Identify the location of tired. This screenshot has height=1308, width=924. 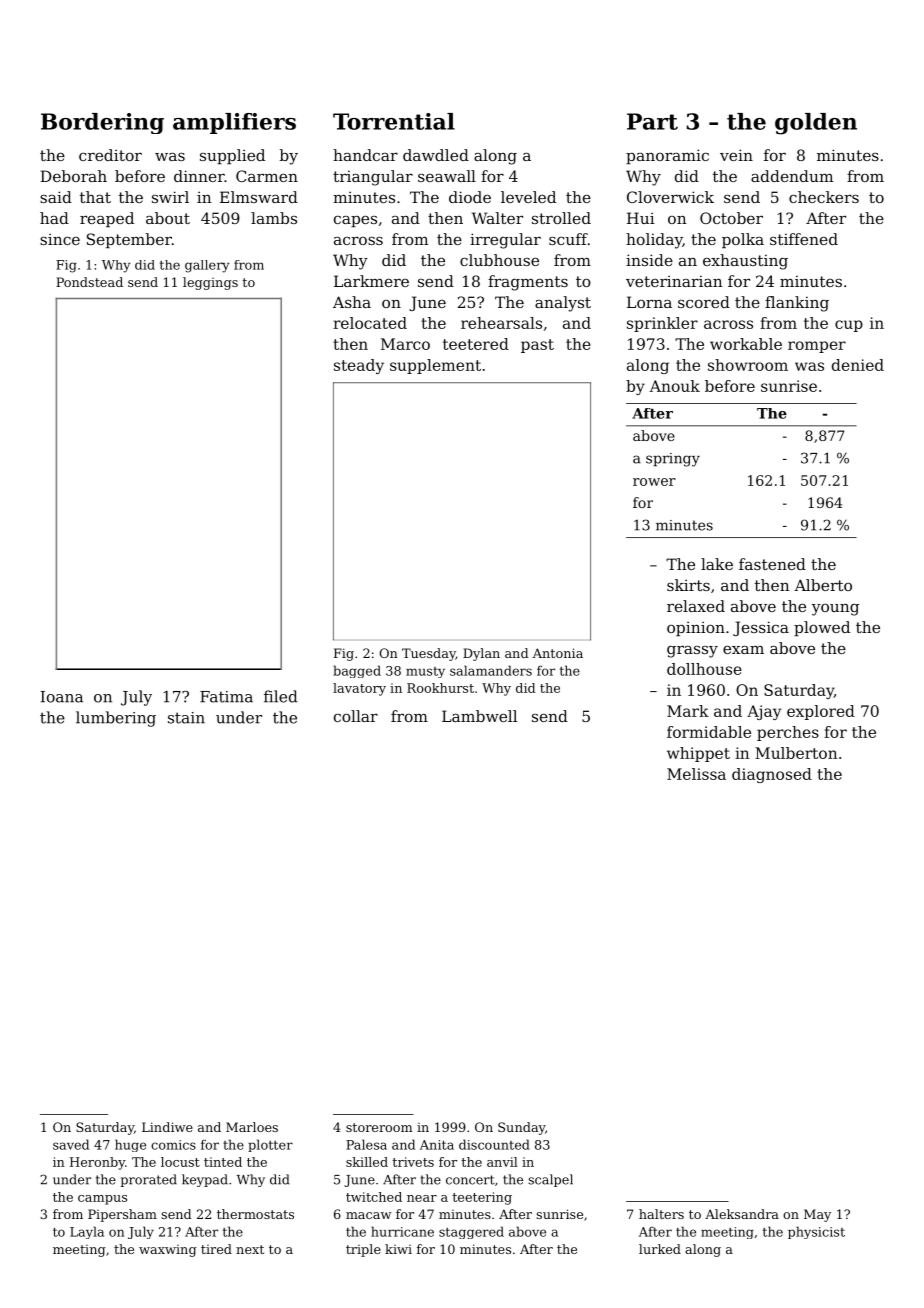
(216, 1249).
